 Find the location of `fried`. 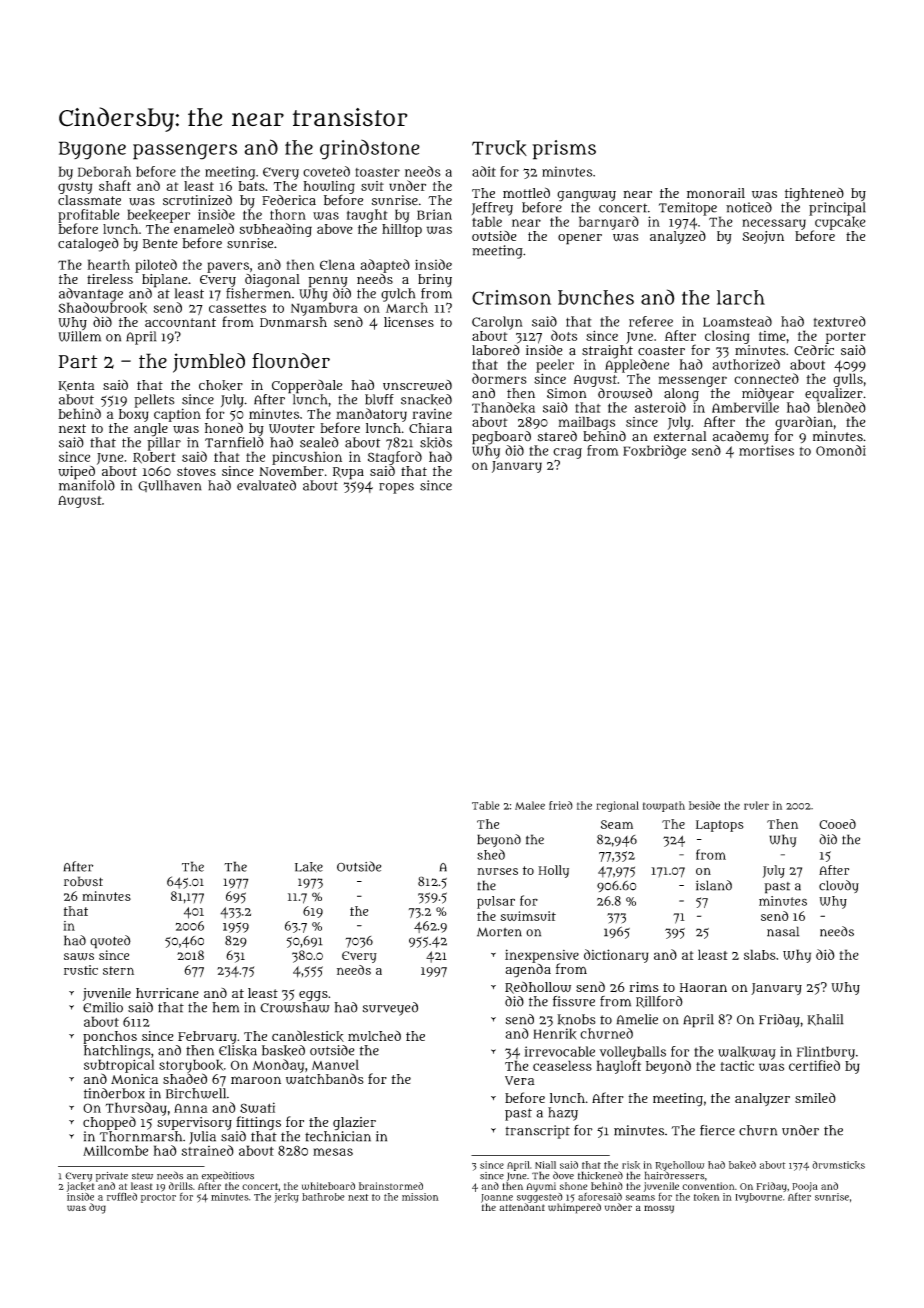

fried is located at coordinates (561, 805).
